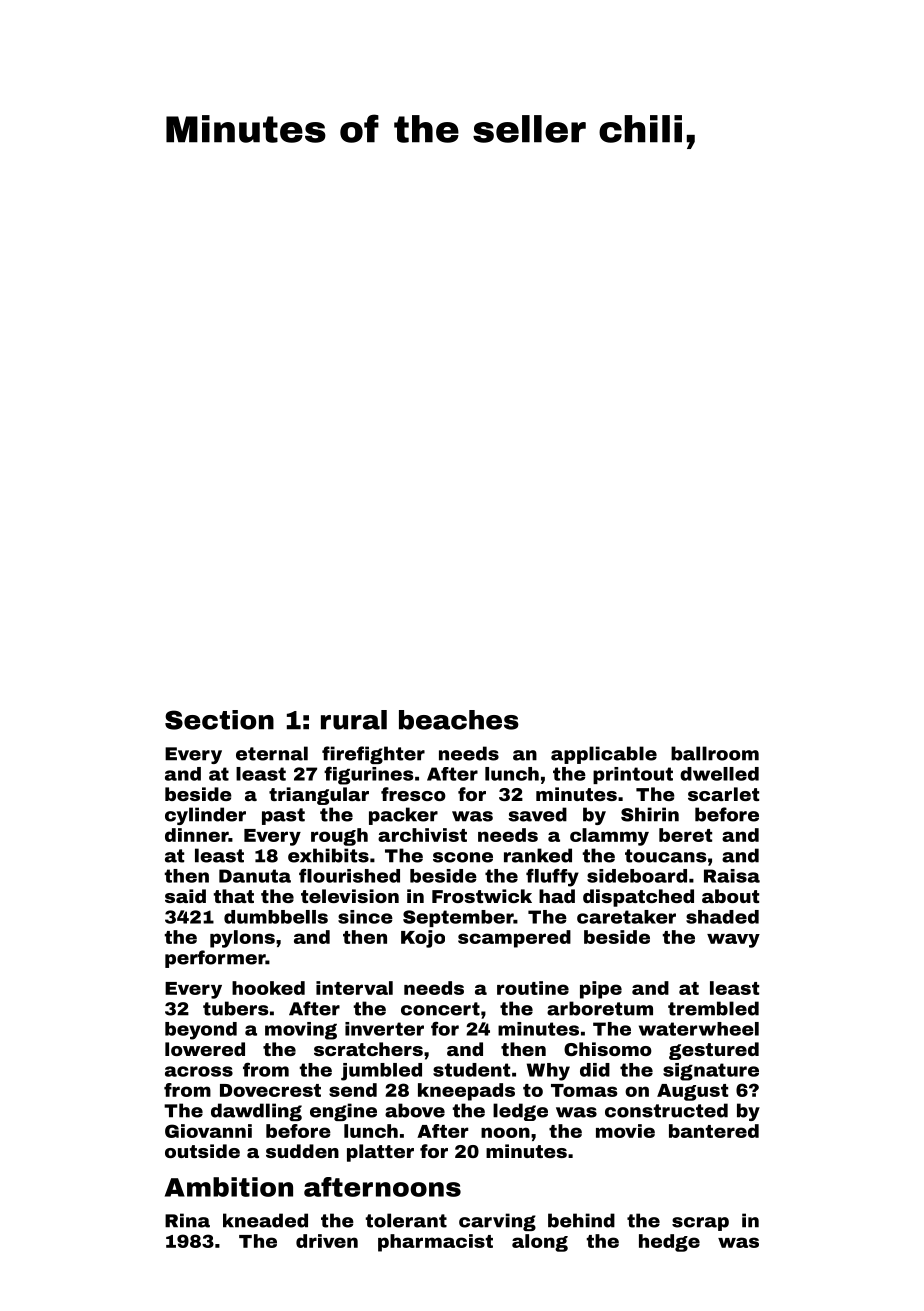  What do you see at coordinates (233, 896) in the document?
I see `that` at bounding box center [233, 896].
